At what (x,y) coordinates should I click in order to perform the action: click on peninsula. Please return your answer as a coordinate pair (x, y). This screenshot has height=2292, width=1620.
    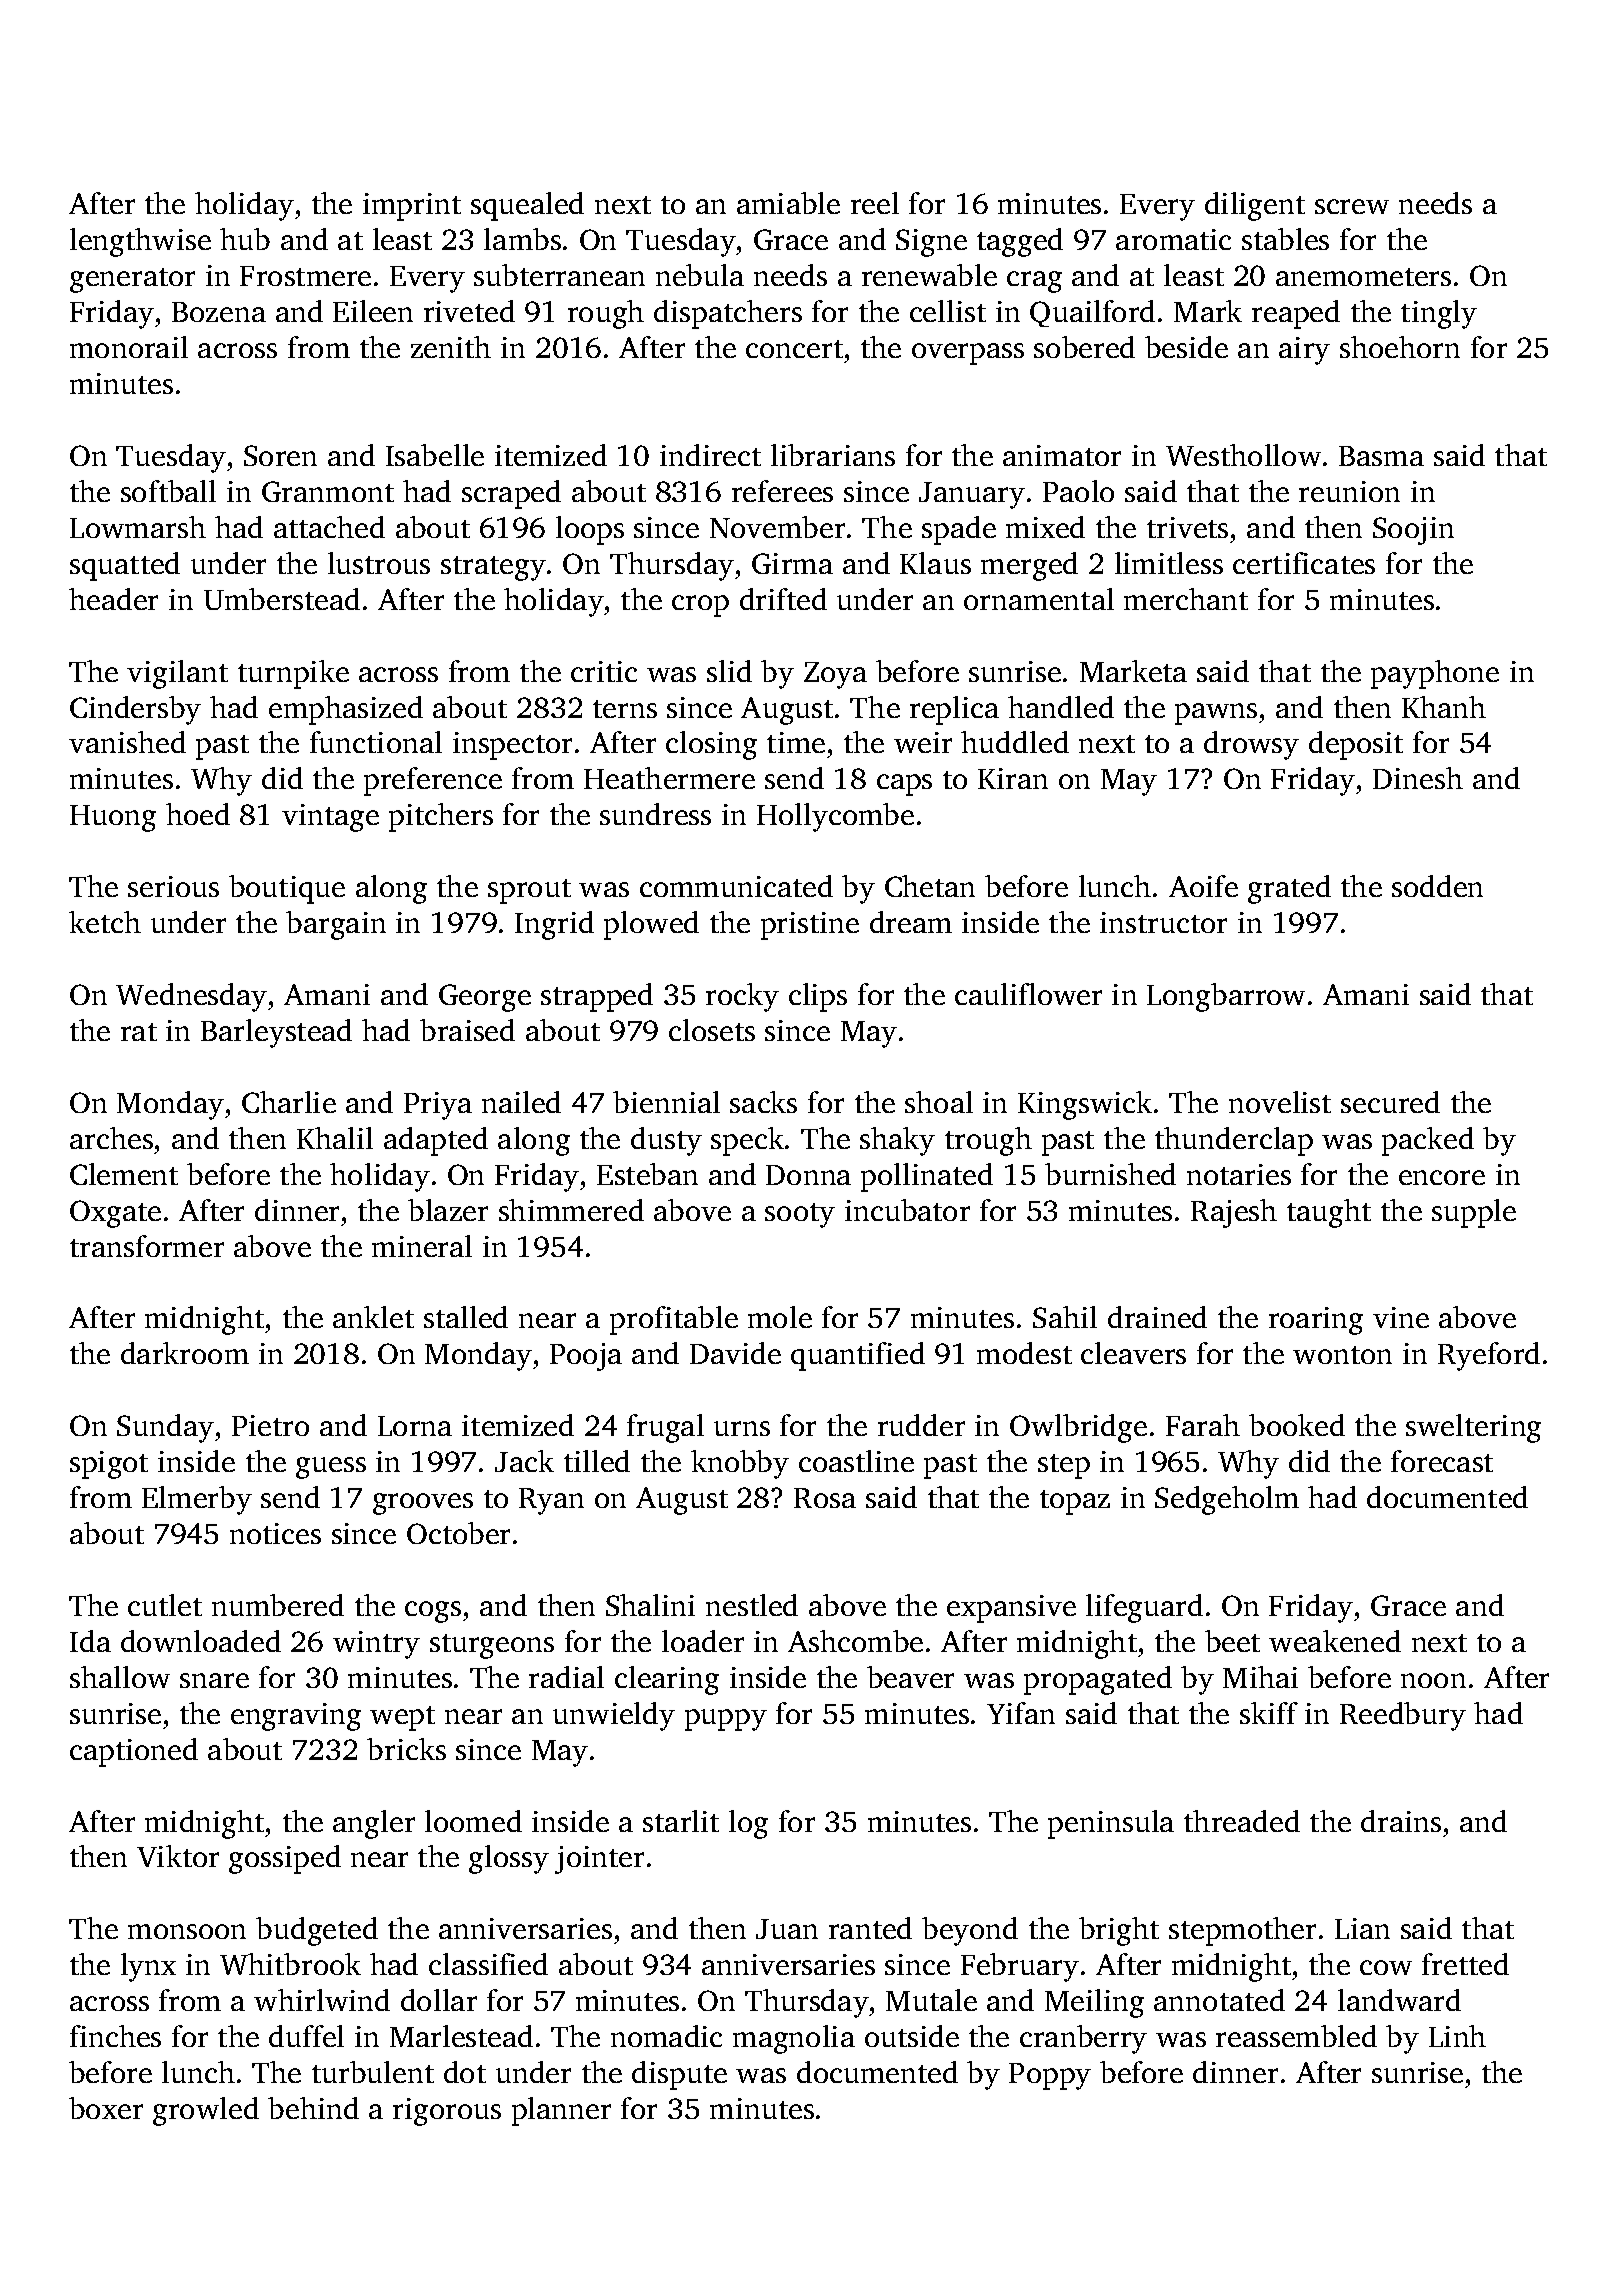
    Looking at the image, I should click on (1111, 1824).
